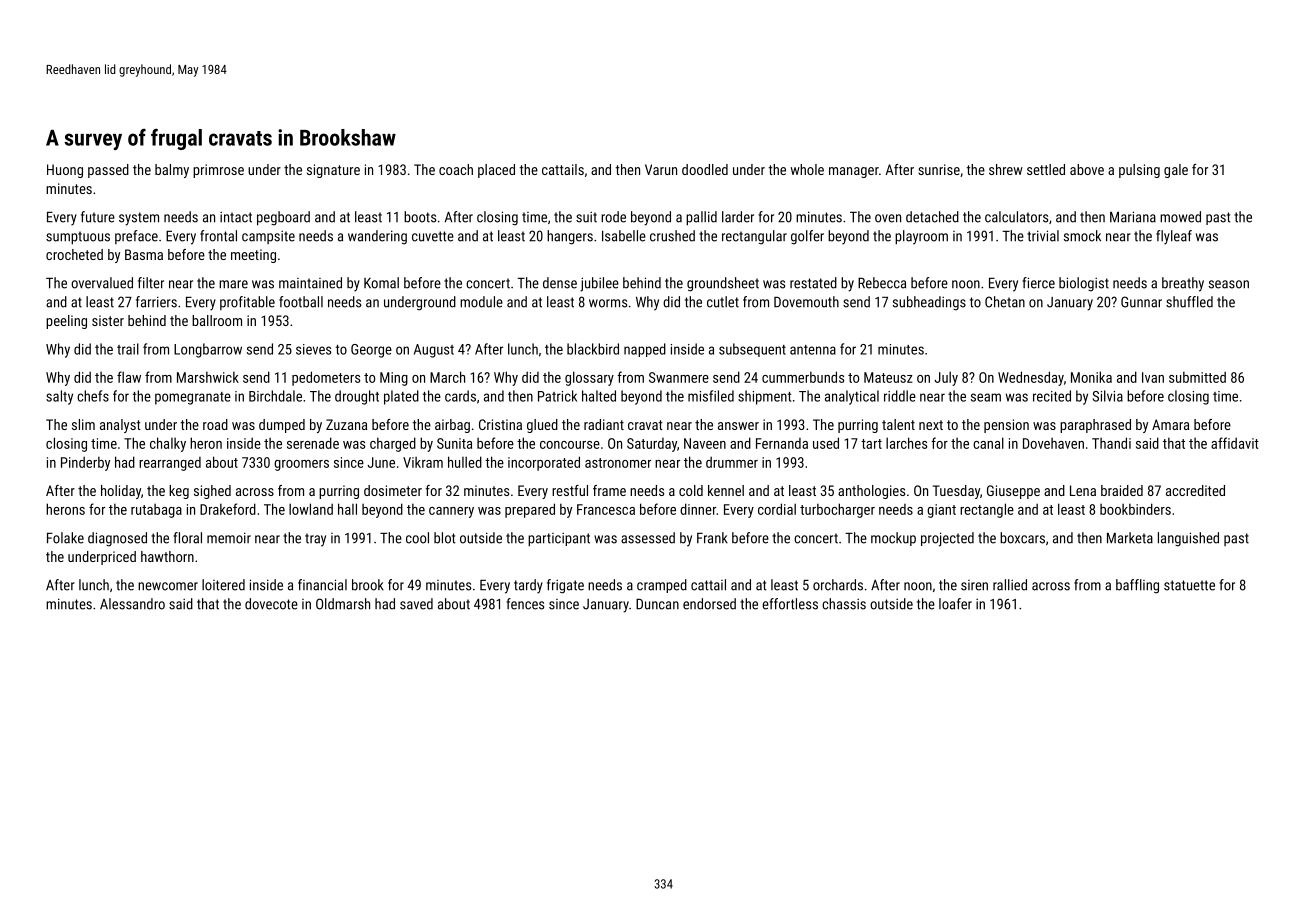  I want to click on Alessandro, so click(132, 604).
